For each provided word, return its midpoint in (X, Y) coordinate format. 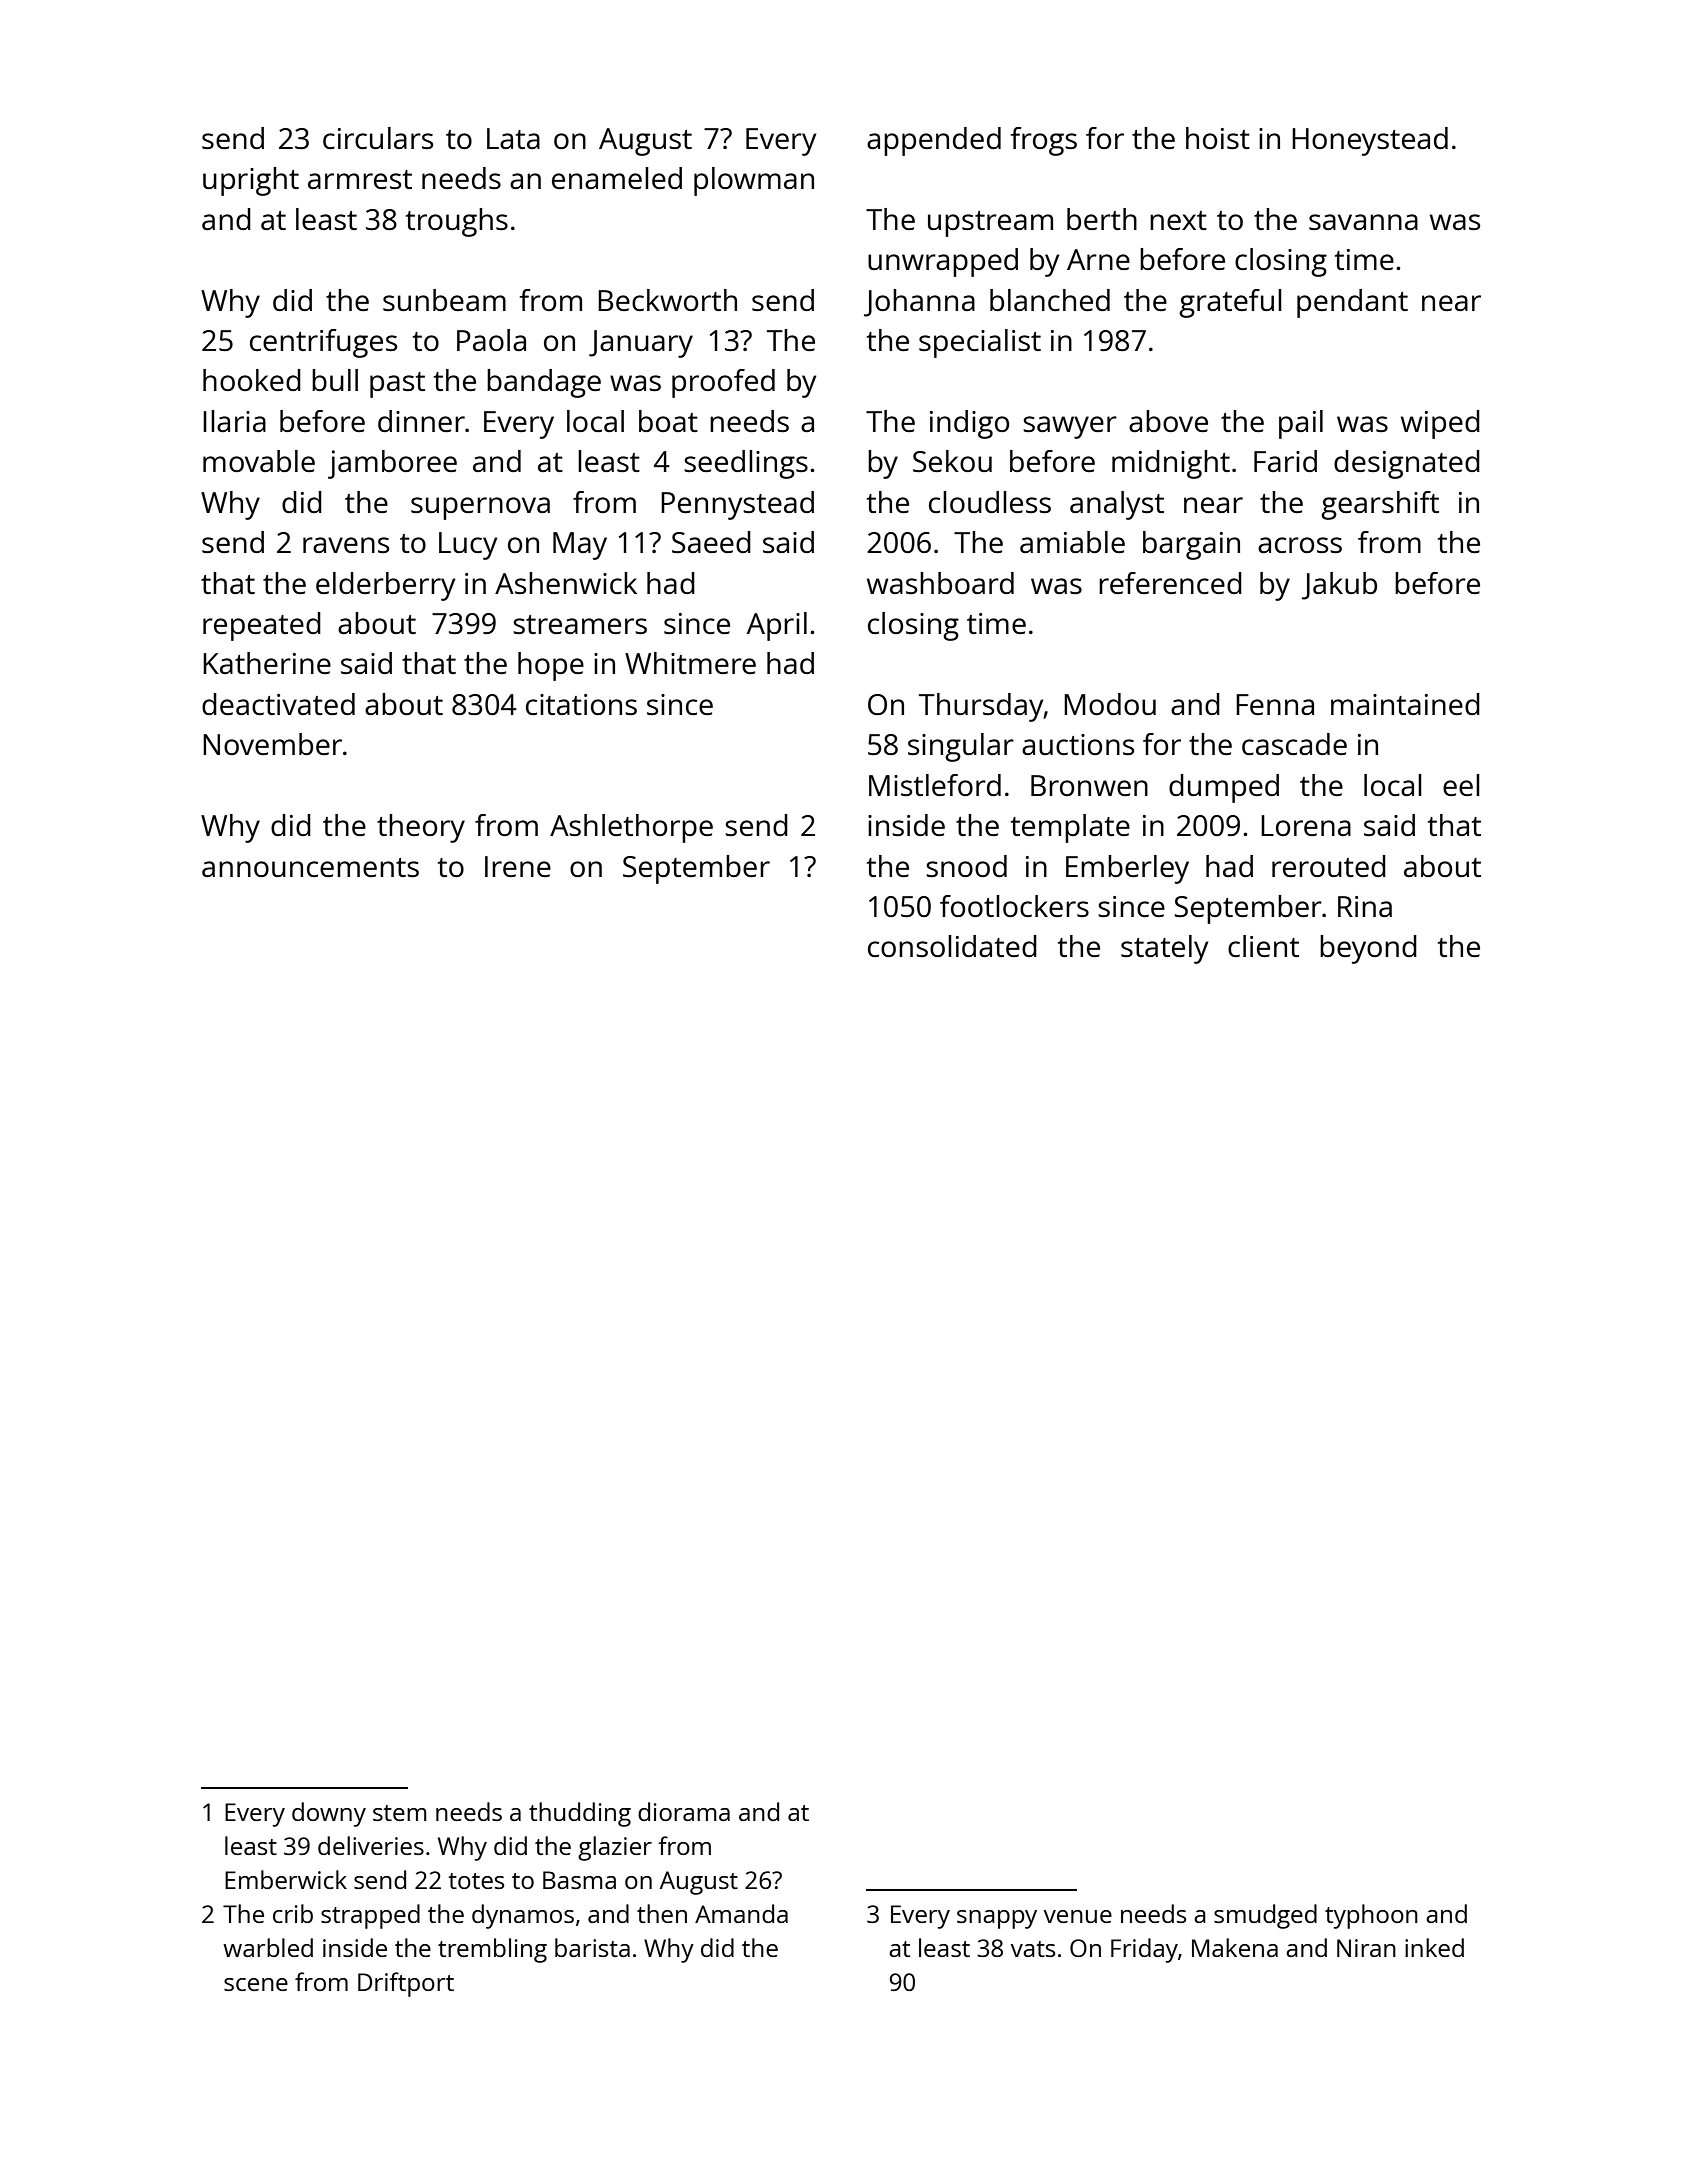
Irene (518, 866)
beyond (1368, 949)
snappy (997, 1919)
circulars (378, 138)
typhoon (1371, 1916)
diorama (684, 1811)
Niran (1366, 1948)
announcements (310, 867)
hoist (1218, 138)
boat (668, 421)
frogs (1044, 141)
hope (551, 666)
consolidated (952, 946)
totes (476, 1881)
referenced (1170, 583)
